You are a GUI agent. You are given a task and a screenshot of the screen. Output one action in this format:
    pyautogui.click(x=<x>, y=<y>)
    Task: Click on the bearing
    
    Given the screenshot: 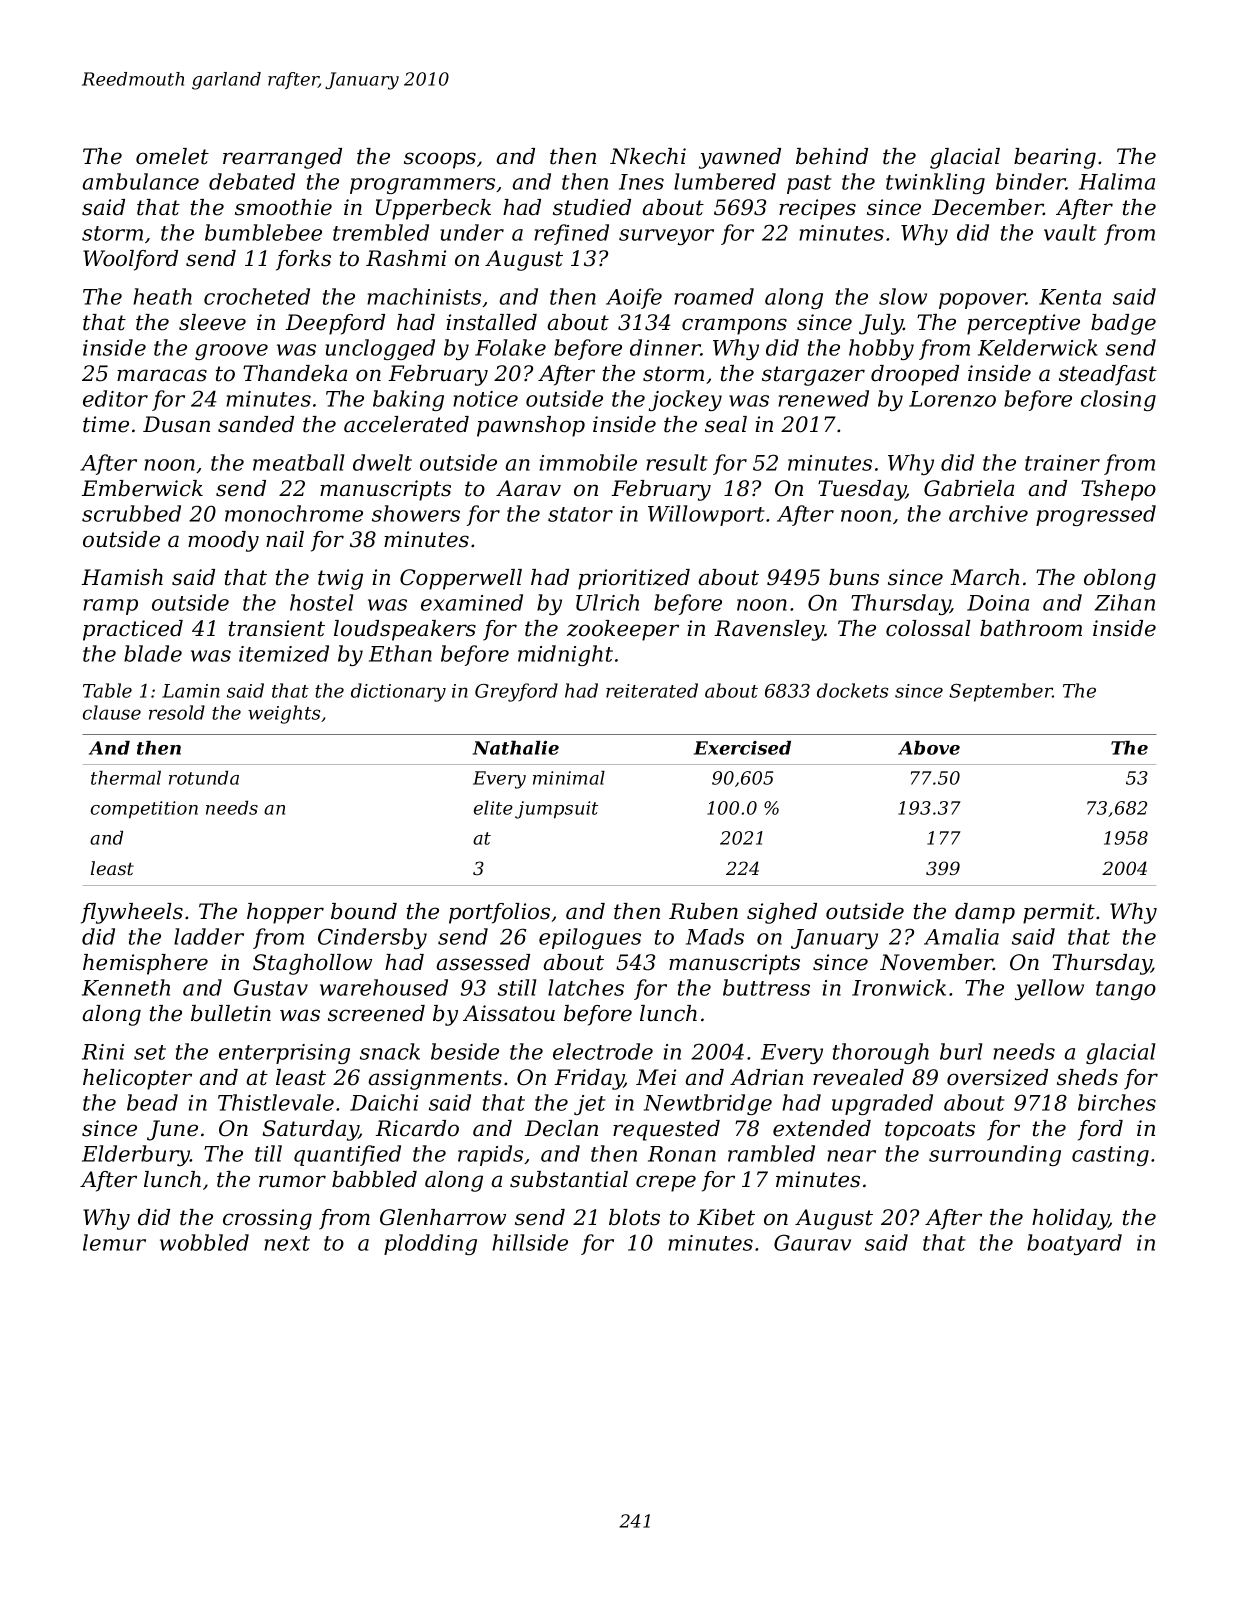 What is the action you would take?
    pyautogui.click(x=1055, y=158)
